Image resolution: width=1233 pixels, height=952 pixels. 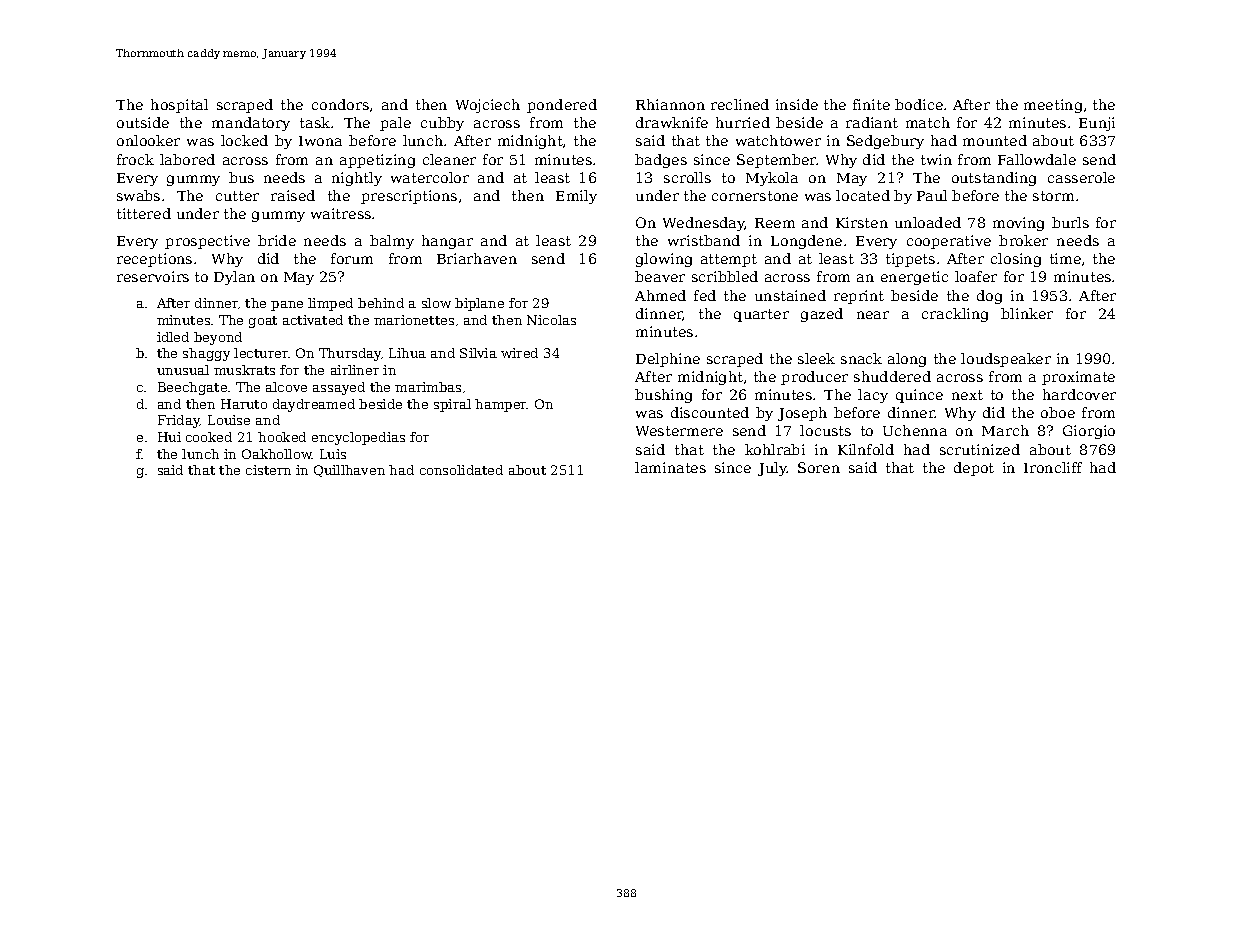 What do you see at coordinates (1027, 313) in the page?
I see `blinker` at bounding box center [1027, 313].
